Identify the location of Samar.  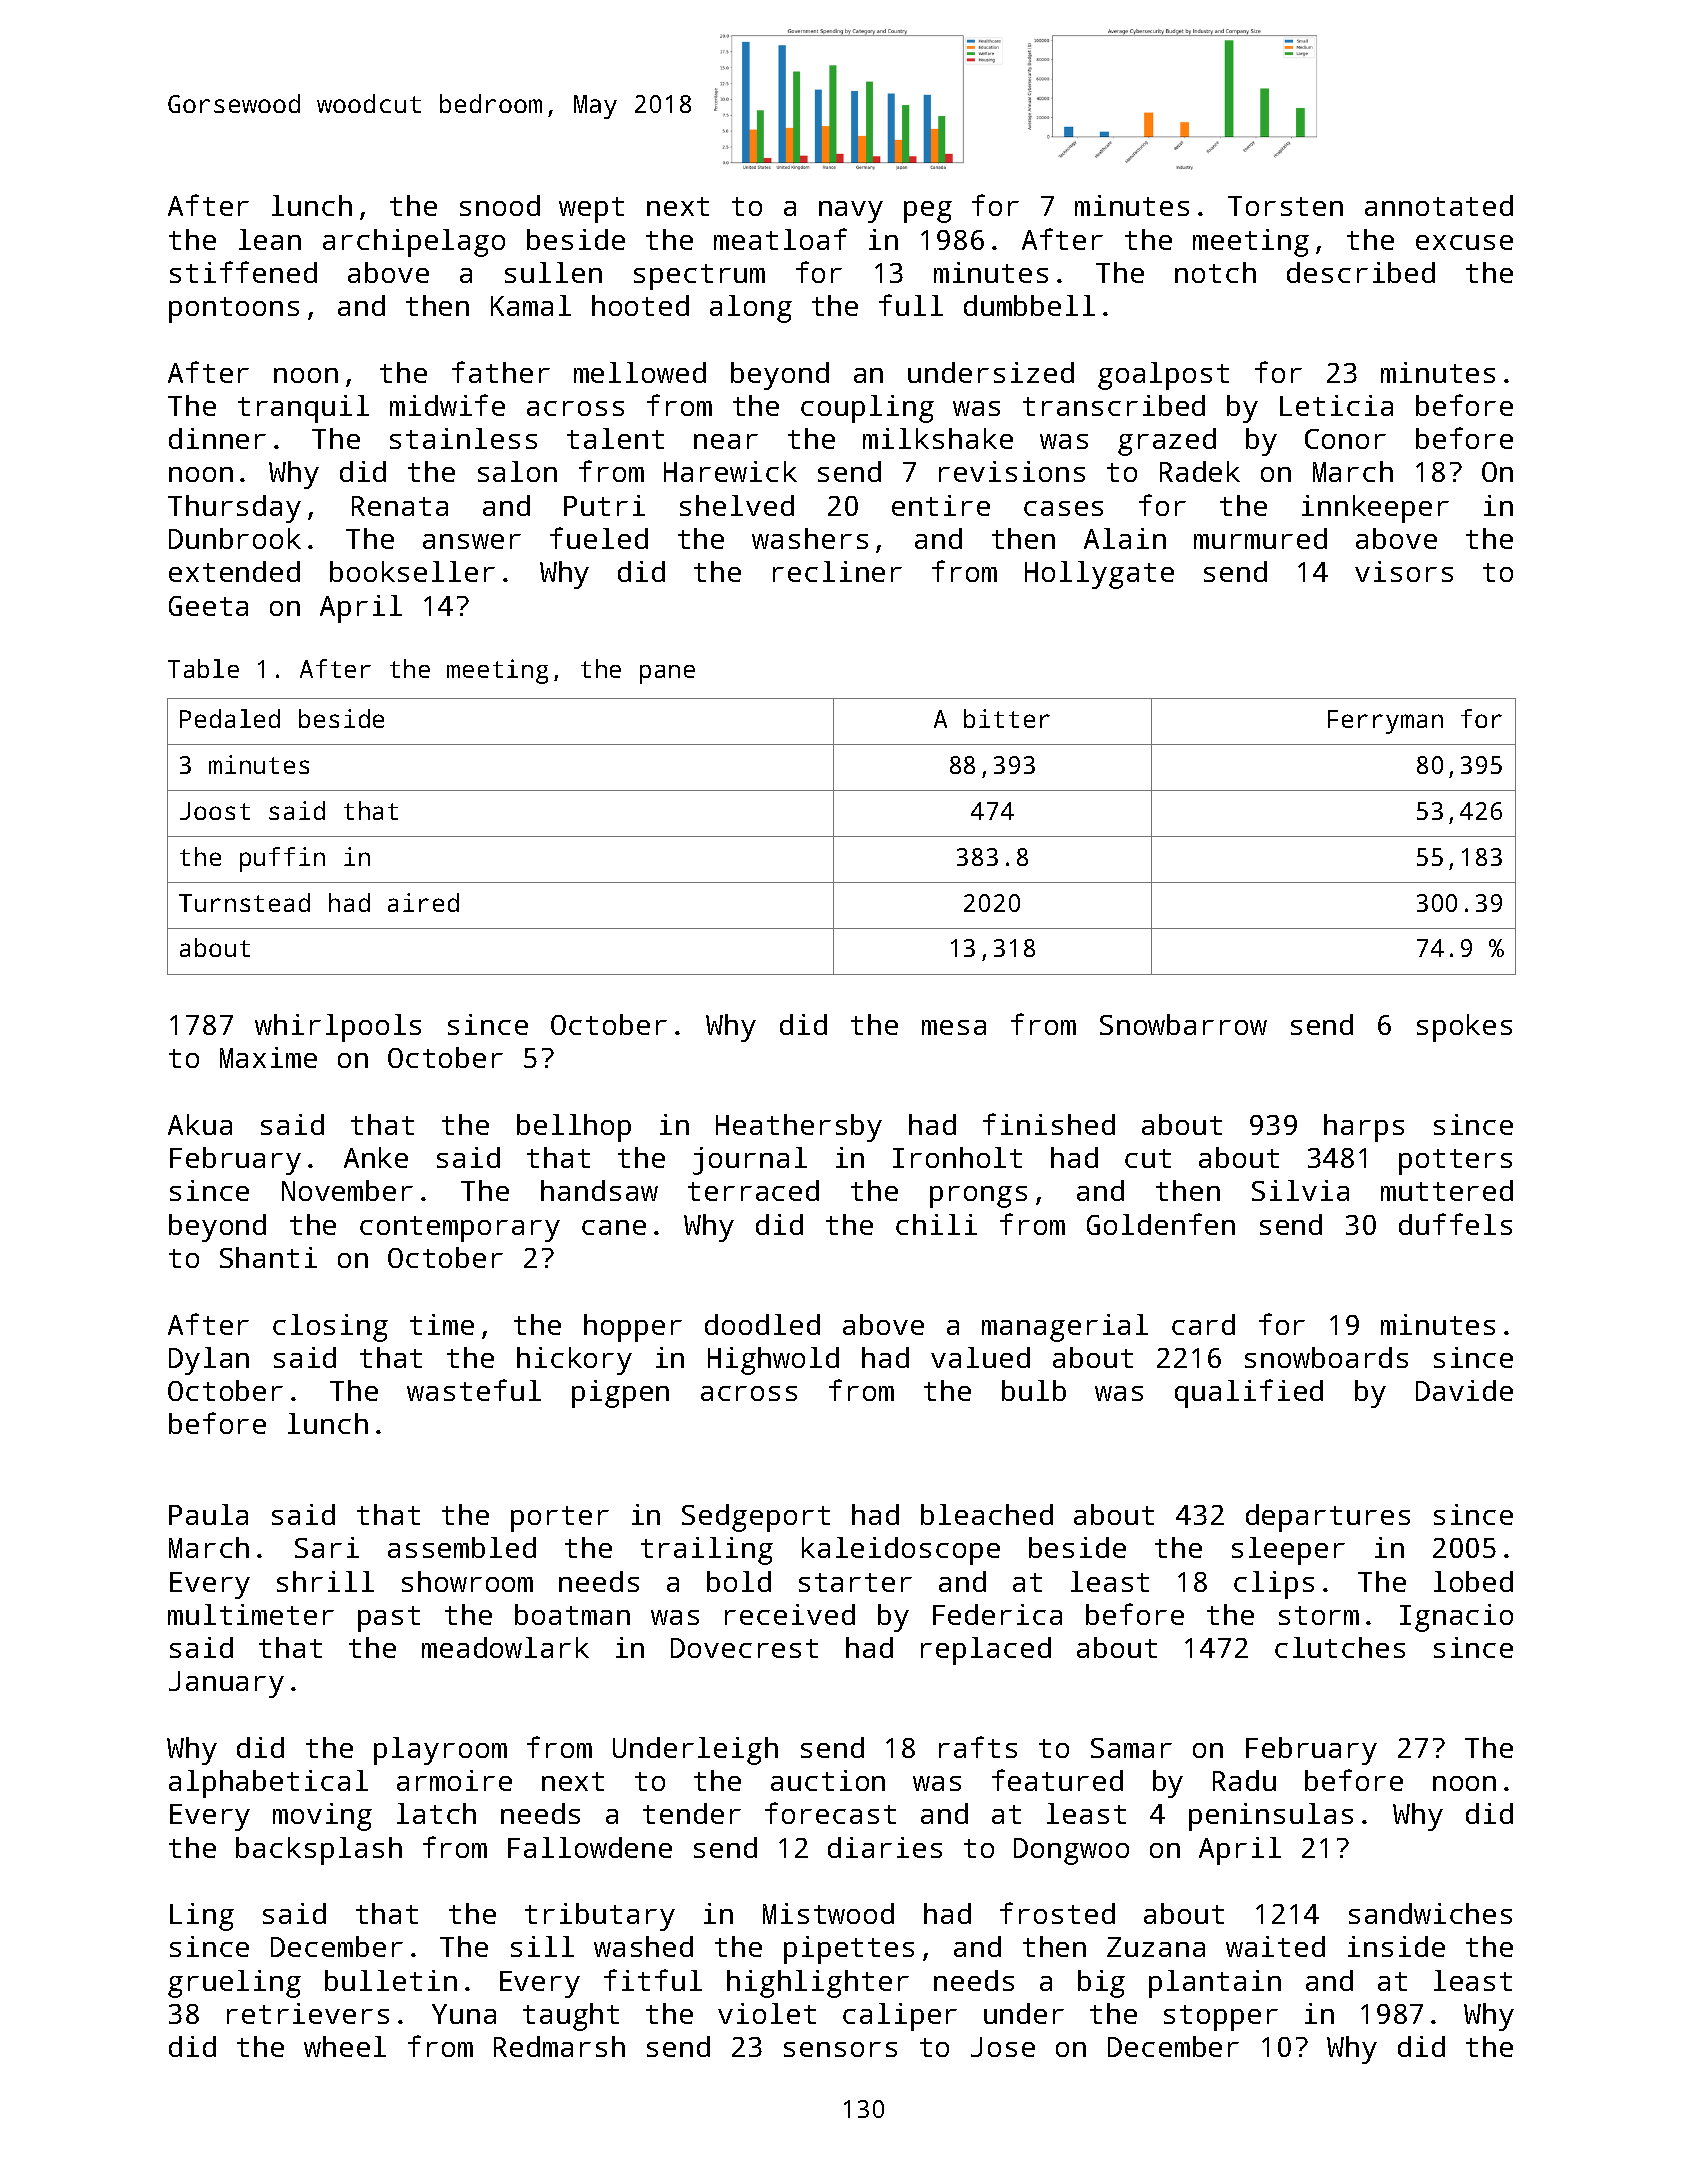
(1131, 1748).
